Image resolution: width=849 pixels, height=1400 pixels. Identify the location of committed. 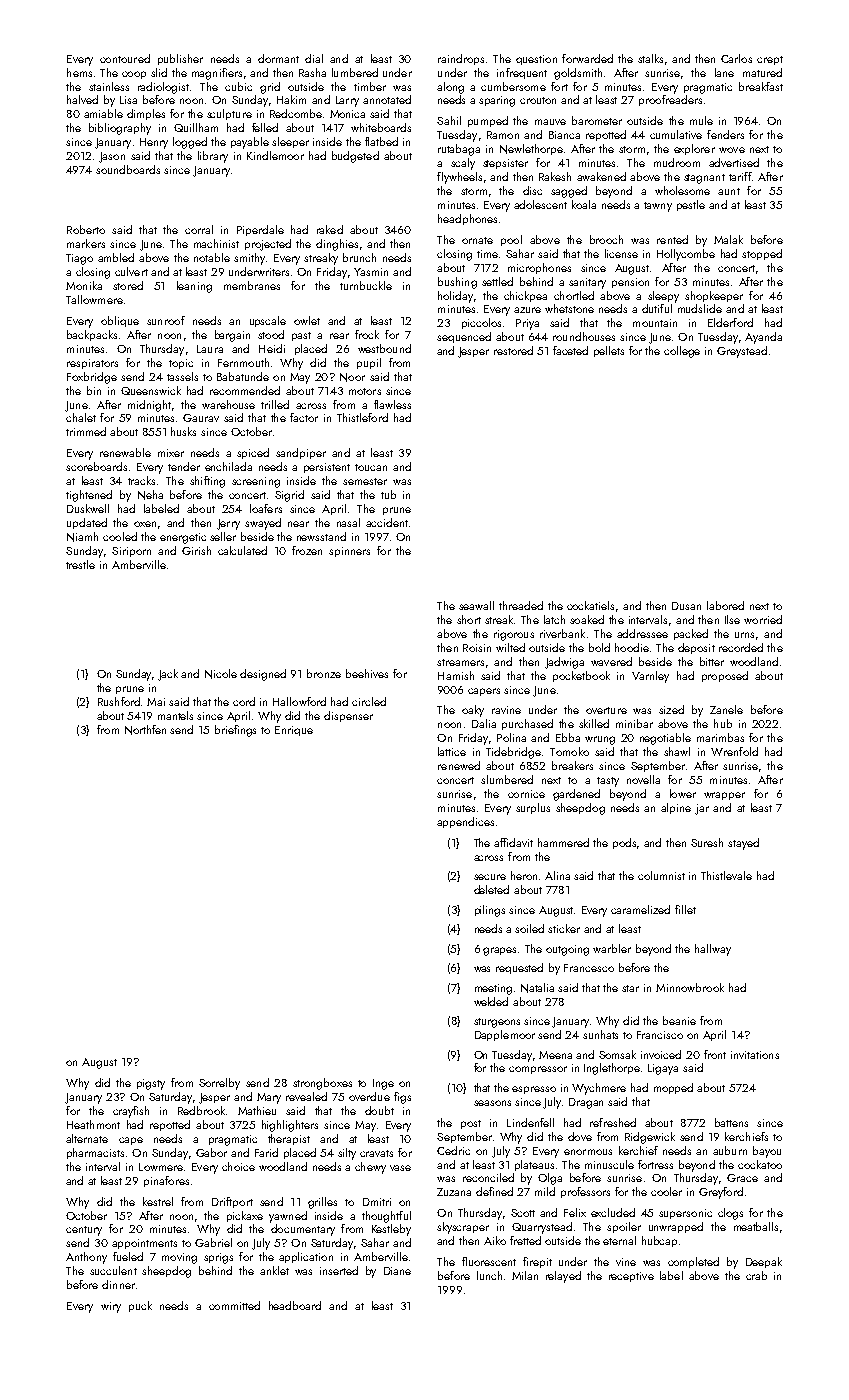
(234, 1305).
